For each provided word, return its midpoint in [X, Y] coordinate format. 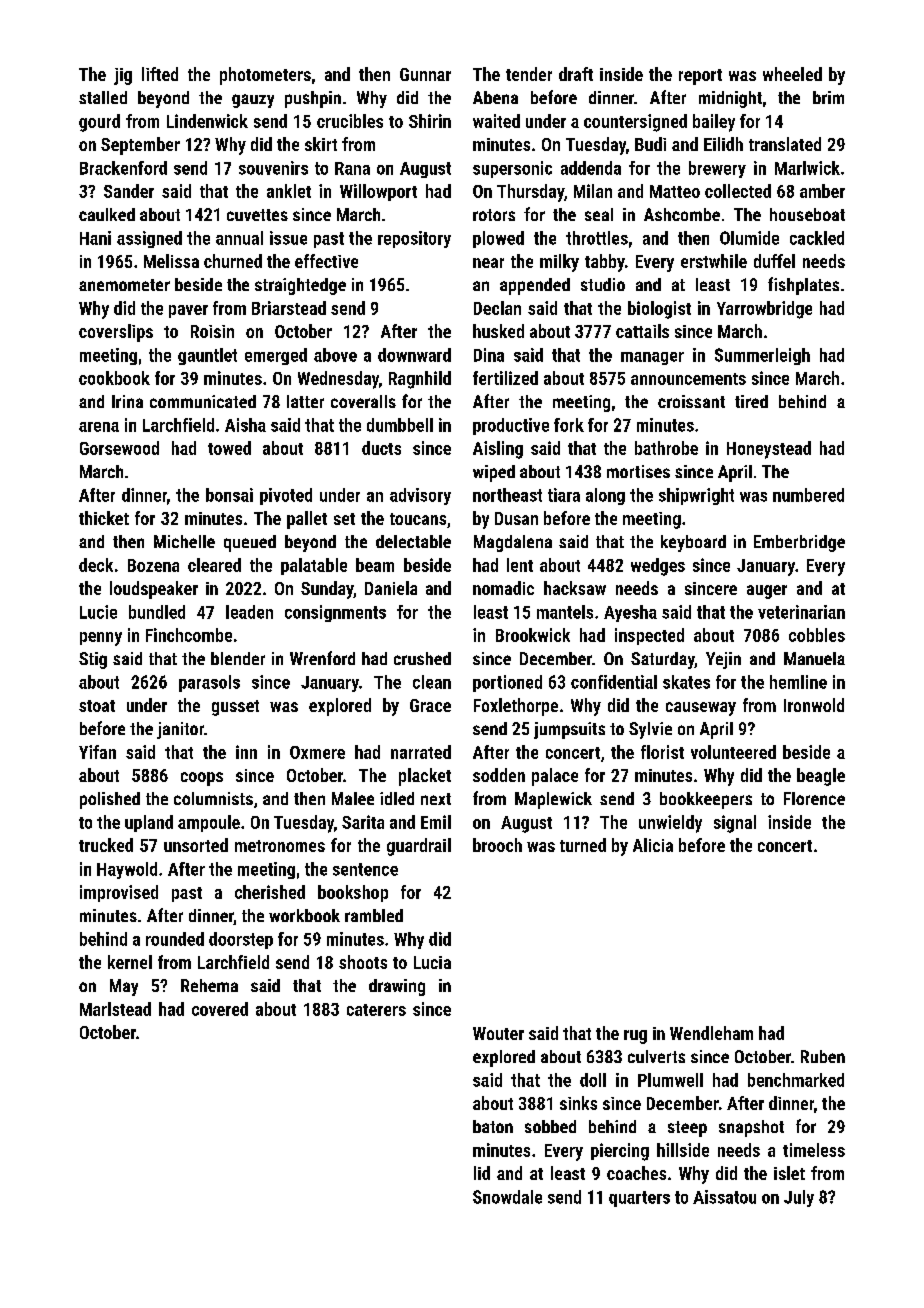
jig [123, 76]
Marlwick [807, 168]
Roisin [212, 331]
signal [735, 824]
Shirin [430, 121]
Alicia [653, 845]
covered [220, 1009]
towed [229, 448]
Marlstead [115, 1009]
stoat [97, 706]
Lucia [432, 962]
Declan [497, 308]
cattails [642, 331]
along [605, 496]
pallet [307, 520]
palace [555, 777]
